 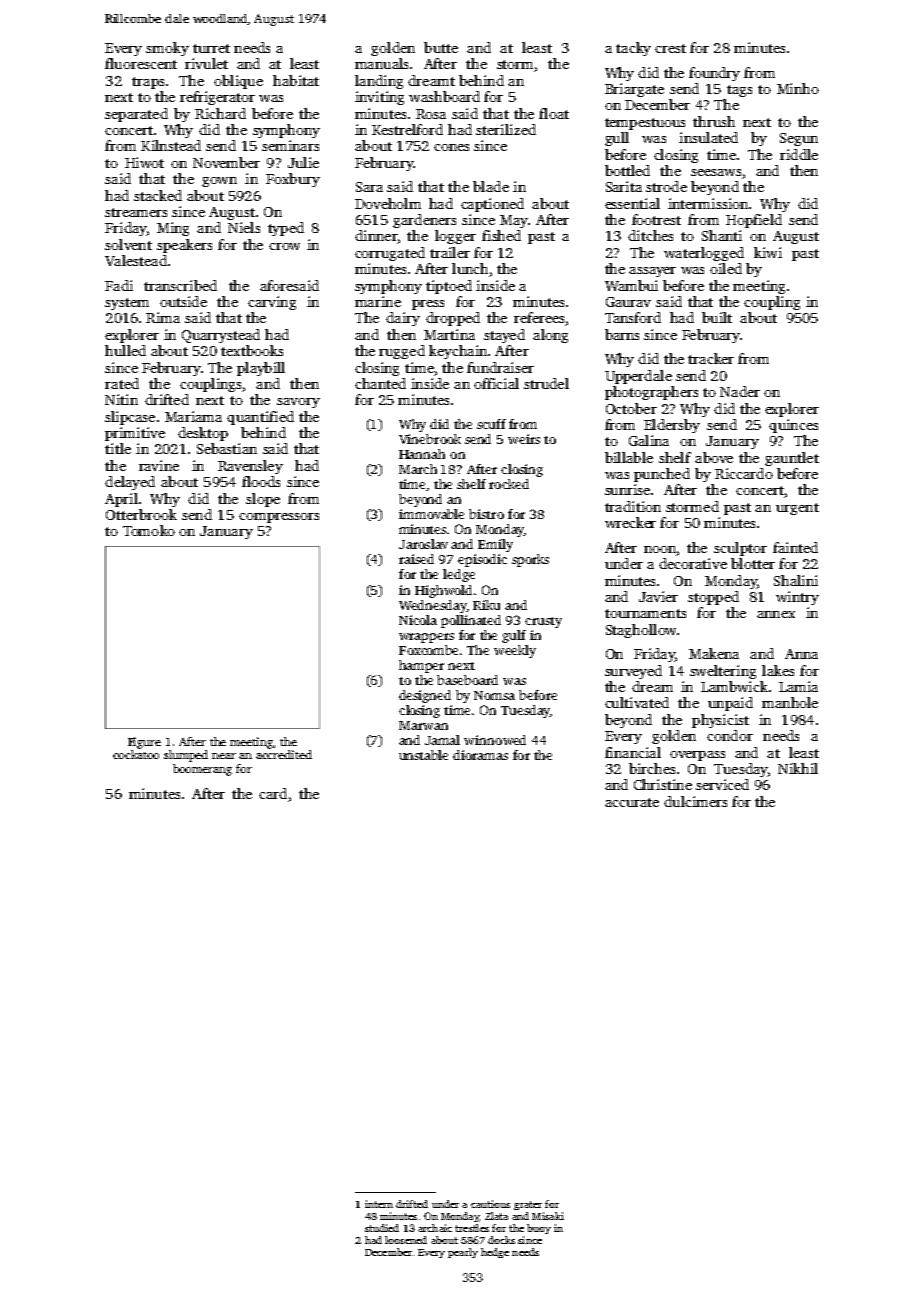 I want to click on Nicola, so click(x=418, y=620).
